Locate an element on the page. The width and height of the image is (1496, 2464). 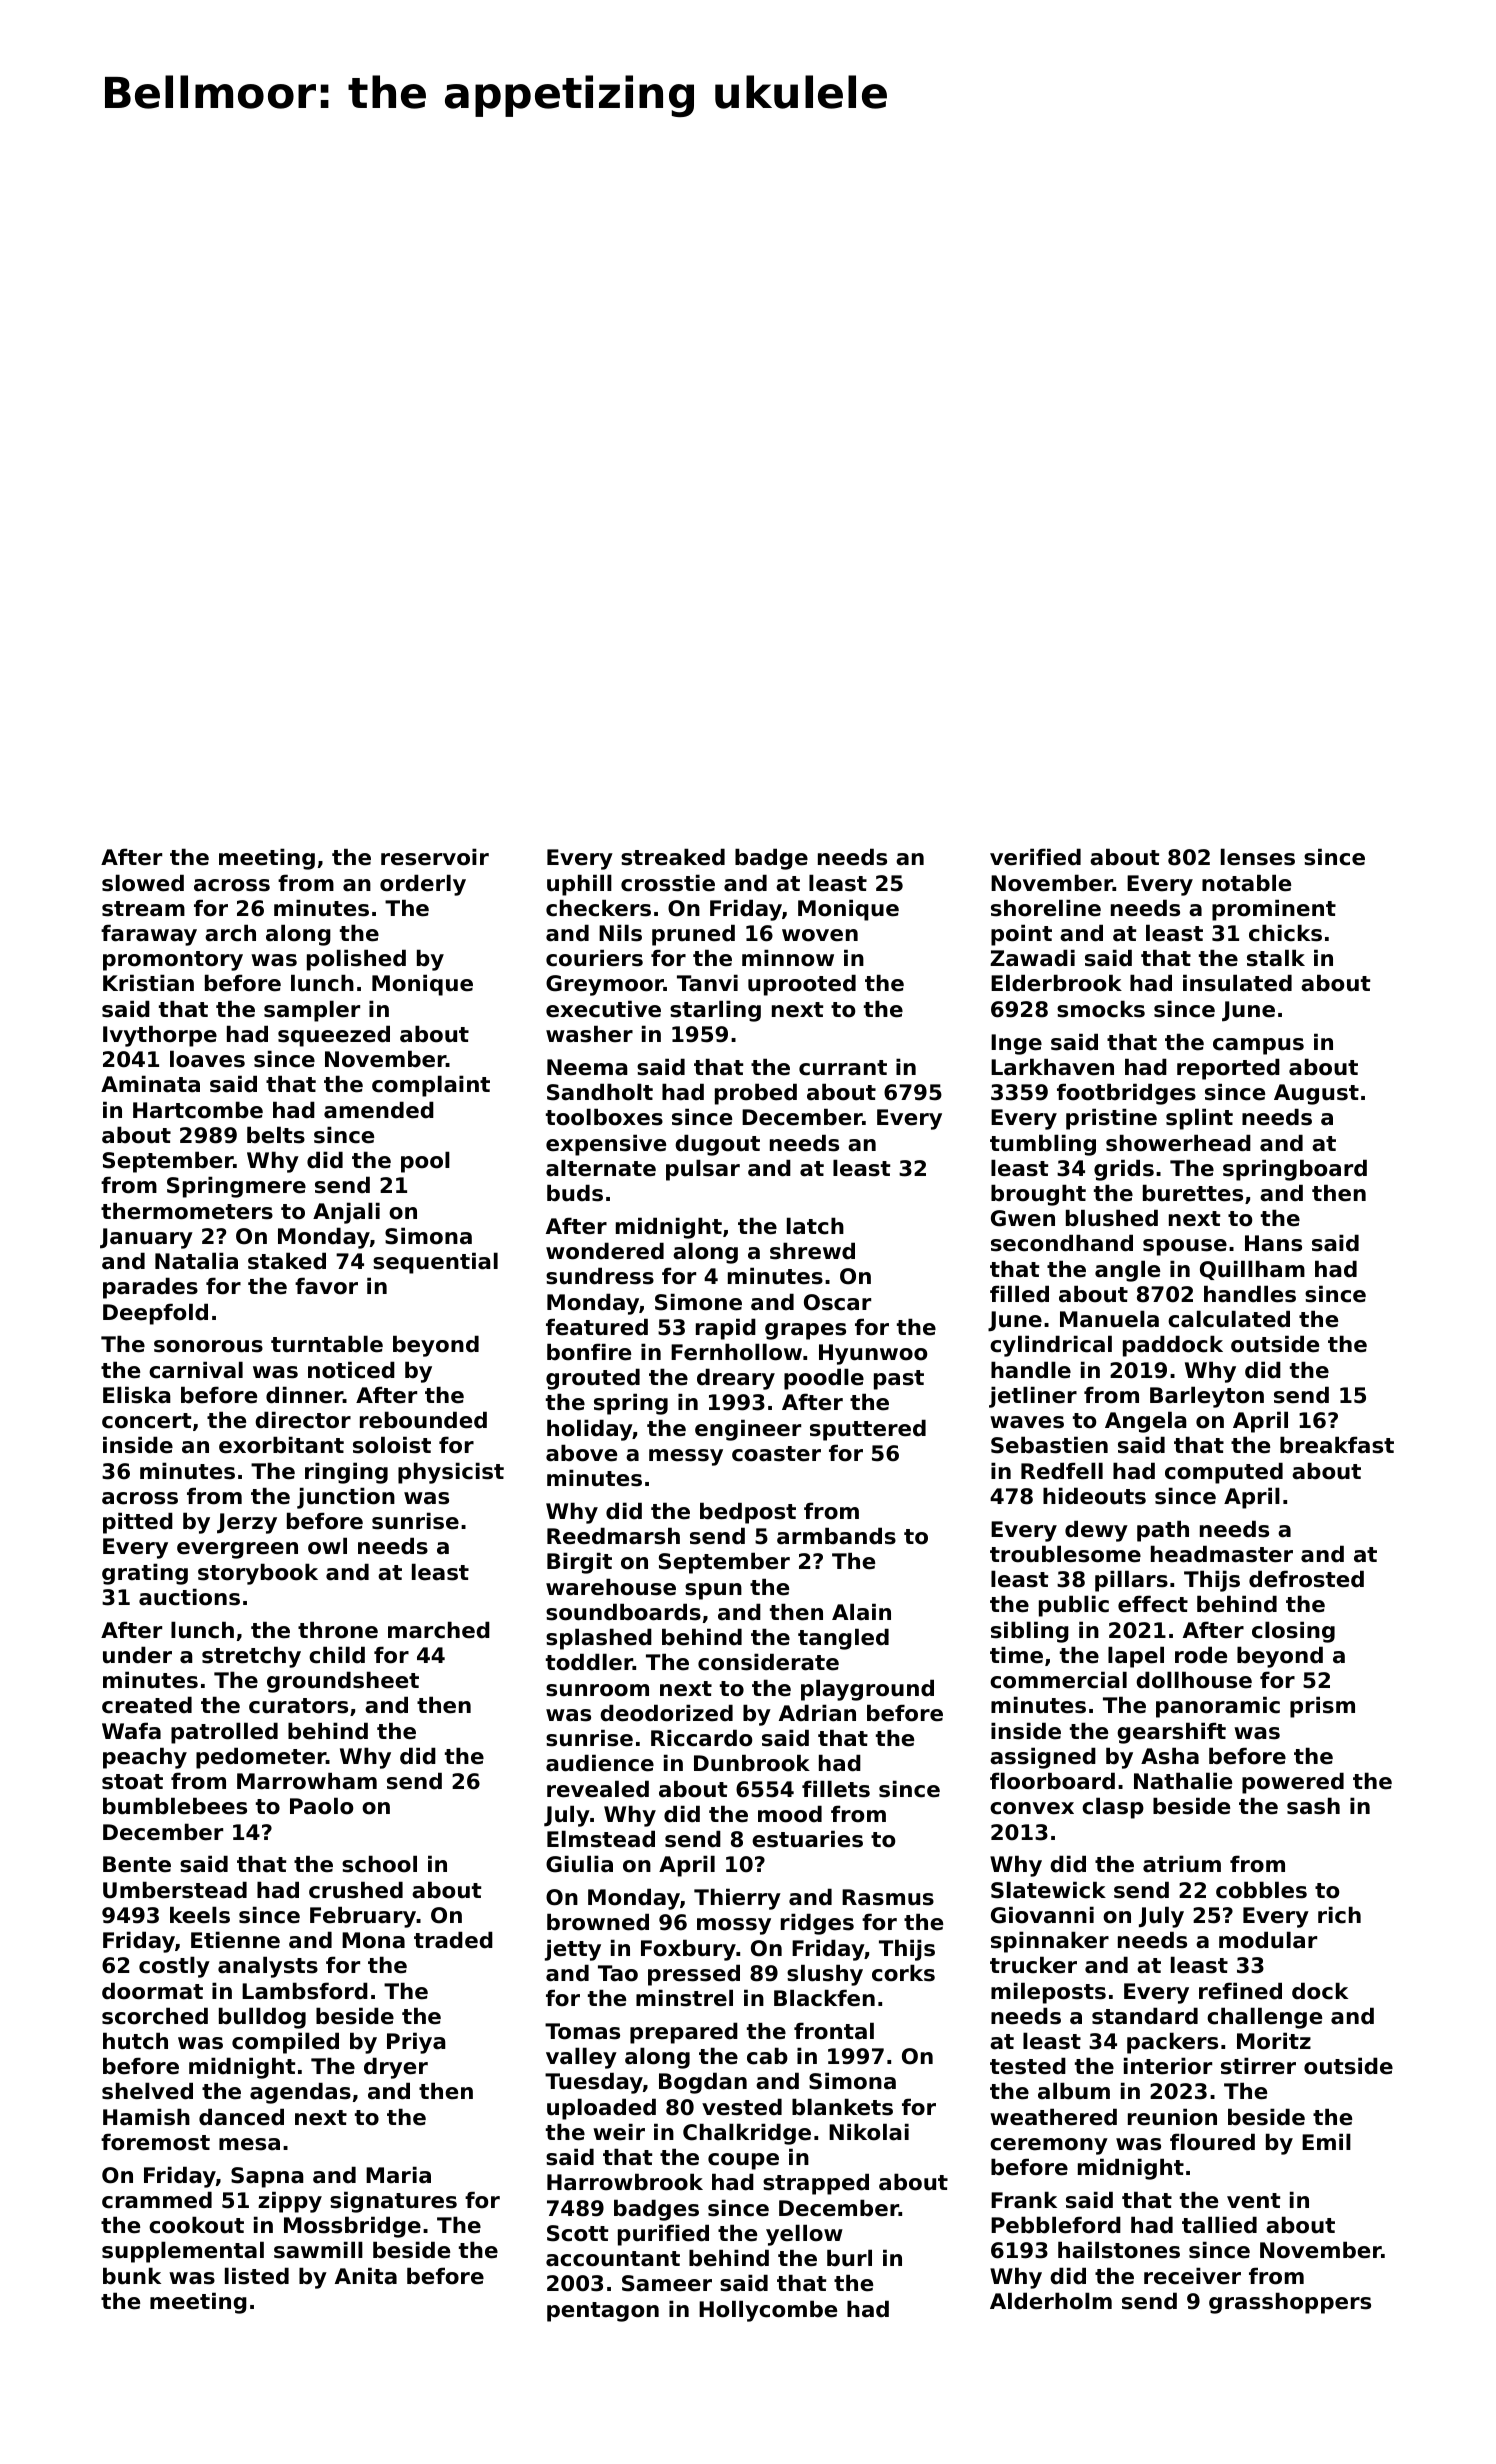
Adrian is located at coordinates (817, 1713).
